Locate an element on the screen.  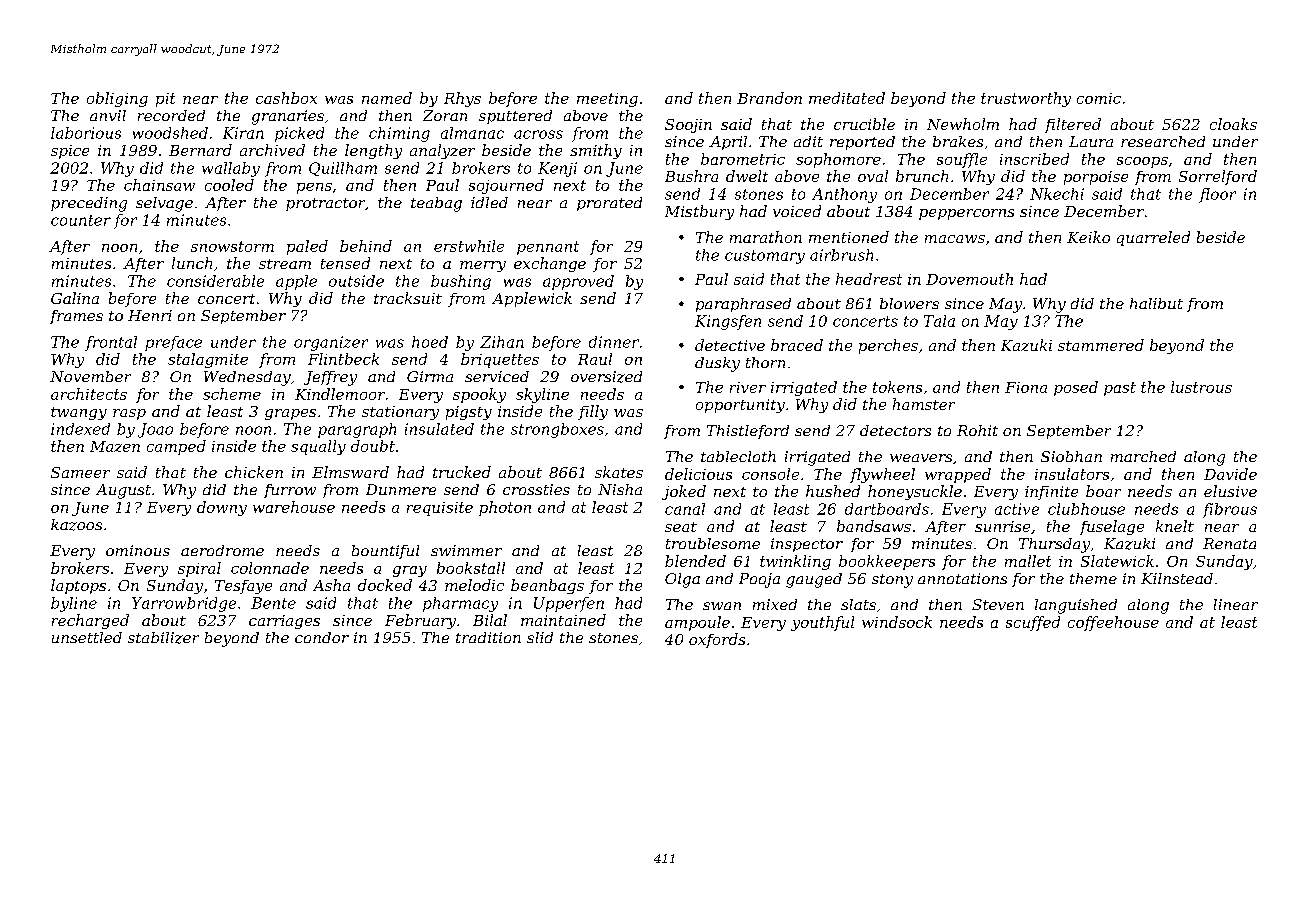
youthful is located at coordinates (822, 623).
